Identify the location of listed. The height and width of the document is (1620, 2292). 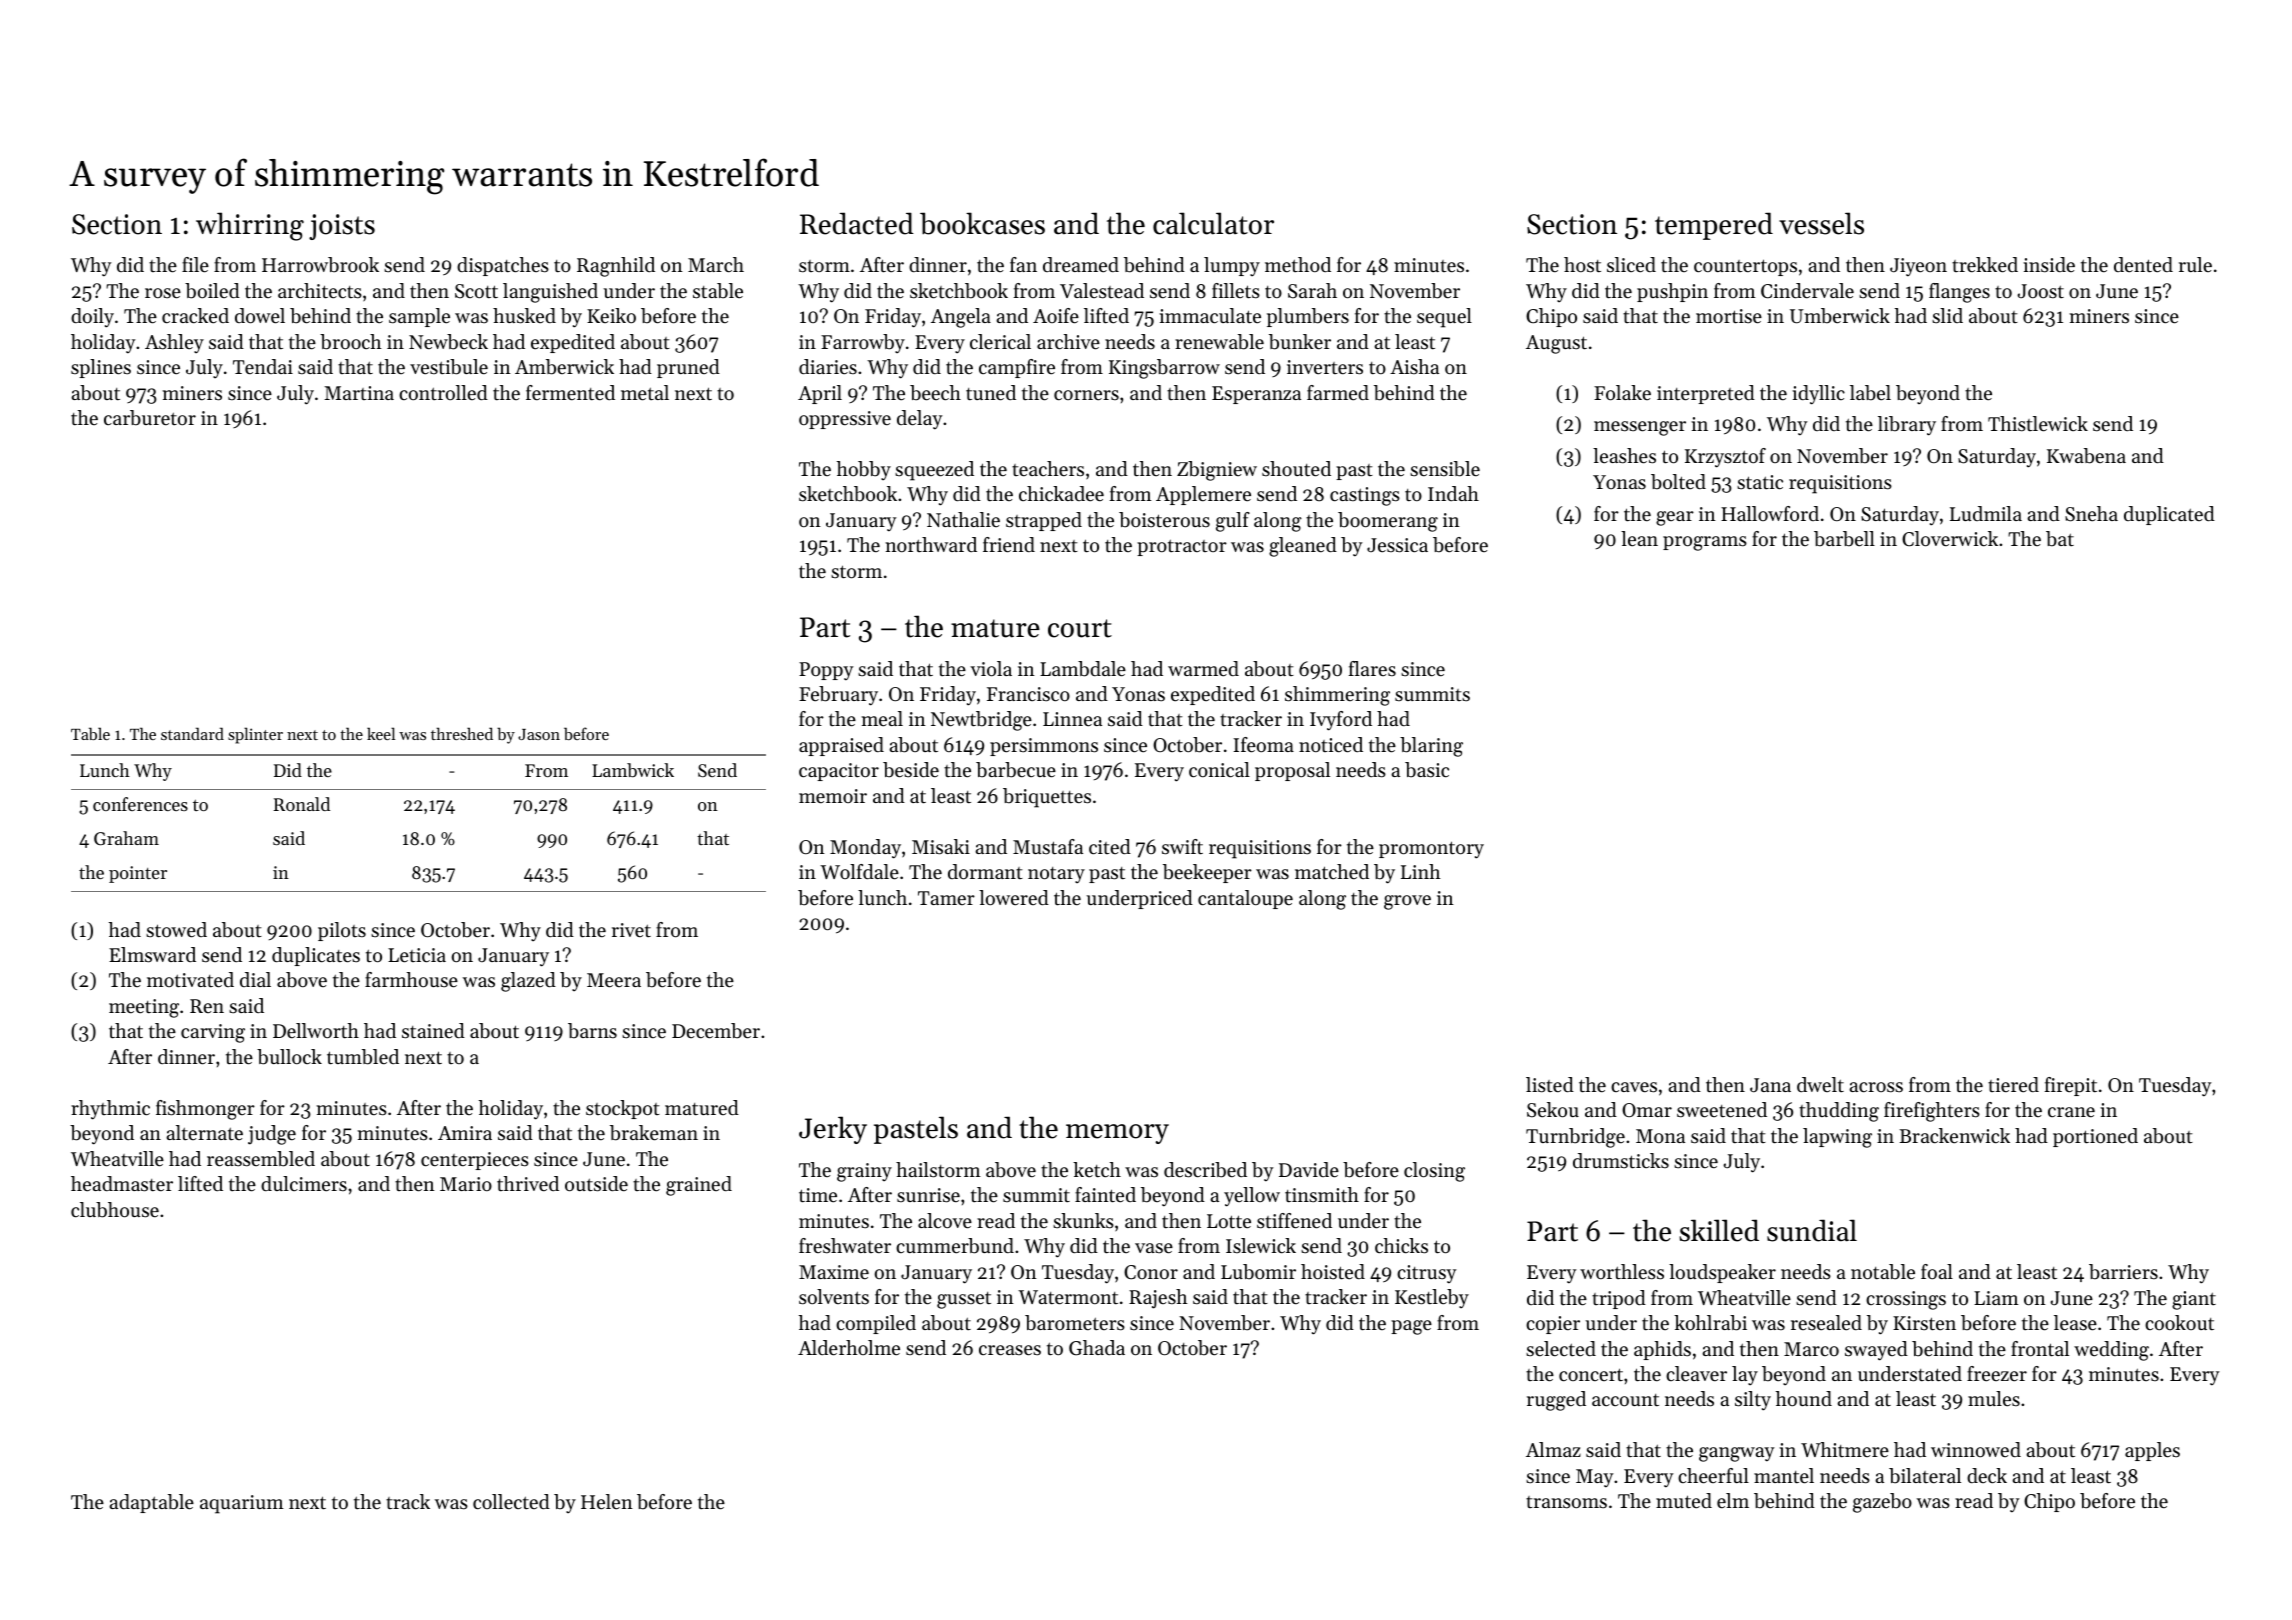
(1550, 1085).
